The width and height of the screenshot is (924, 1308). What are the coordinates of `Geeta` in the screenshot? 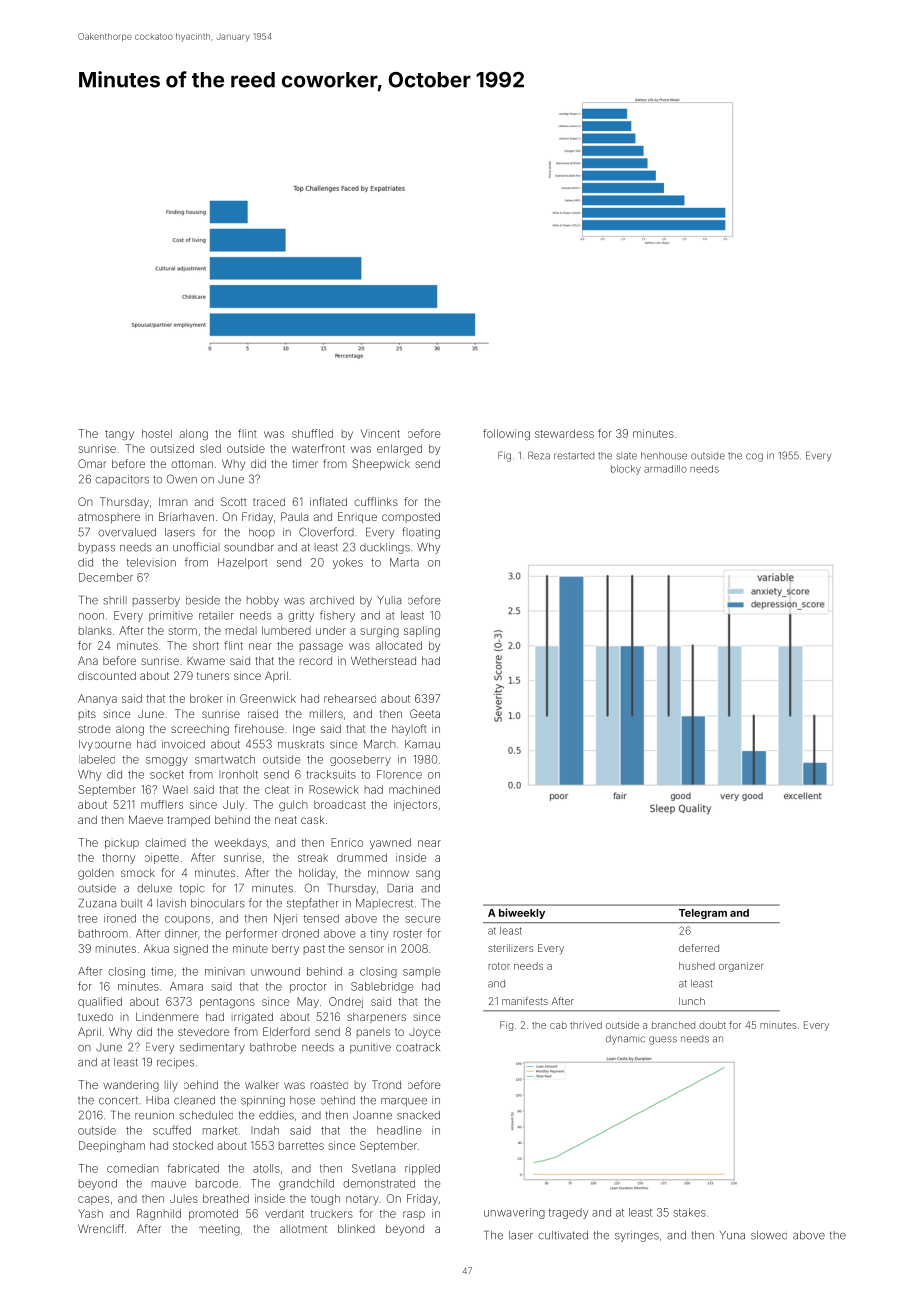 It's located at (425, 713).
